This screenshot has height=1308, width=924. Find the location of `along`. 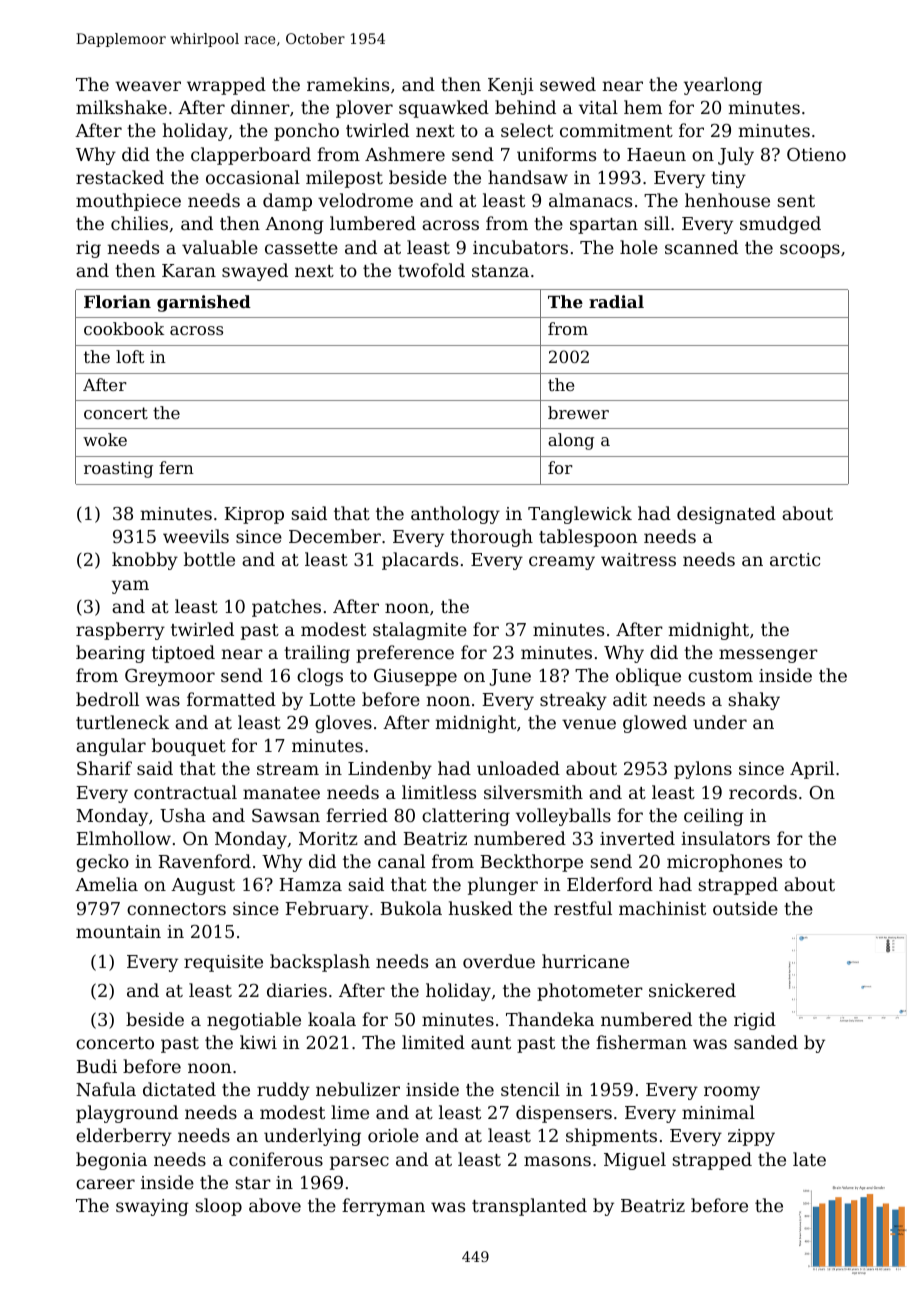

along is located at coordinates (571, 441).
